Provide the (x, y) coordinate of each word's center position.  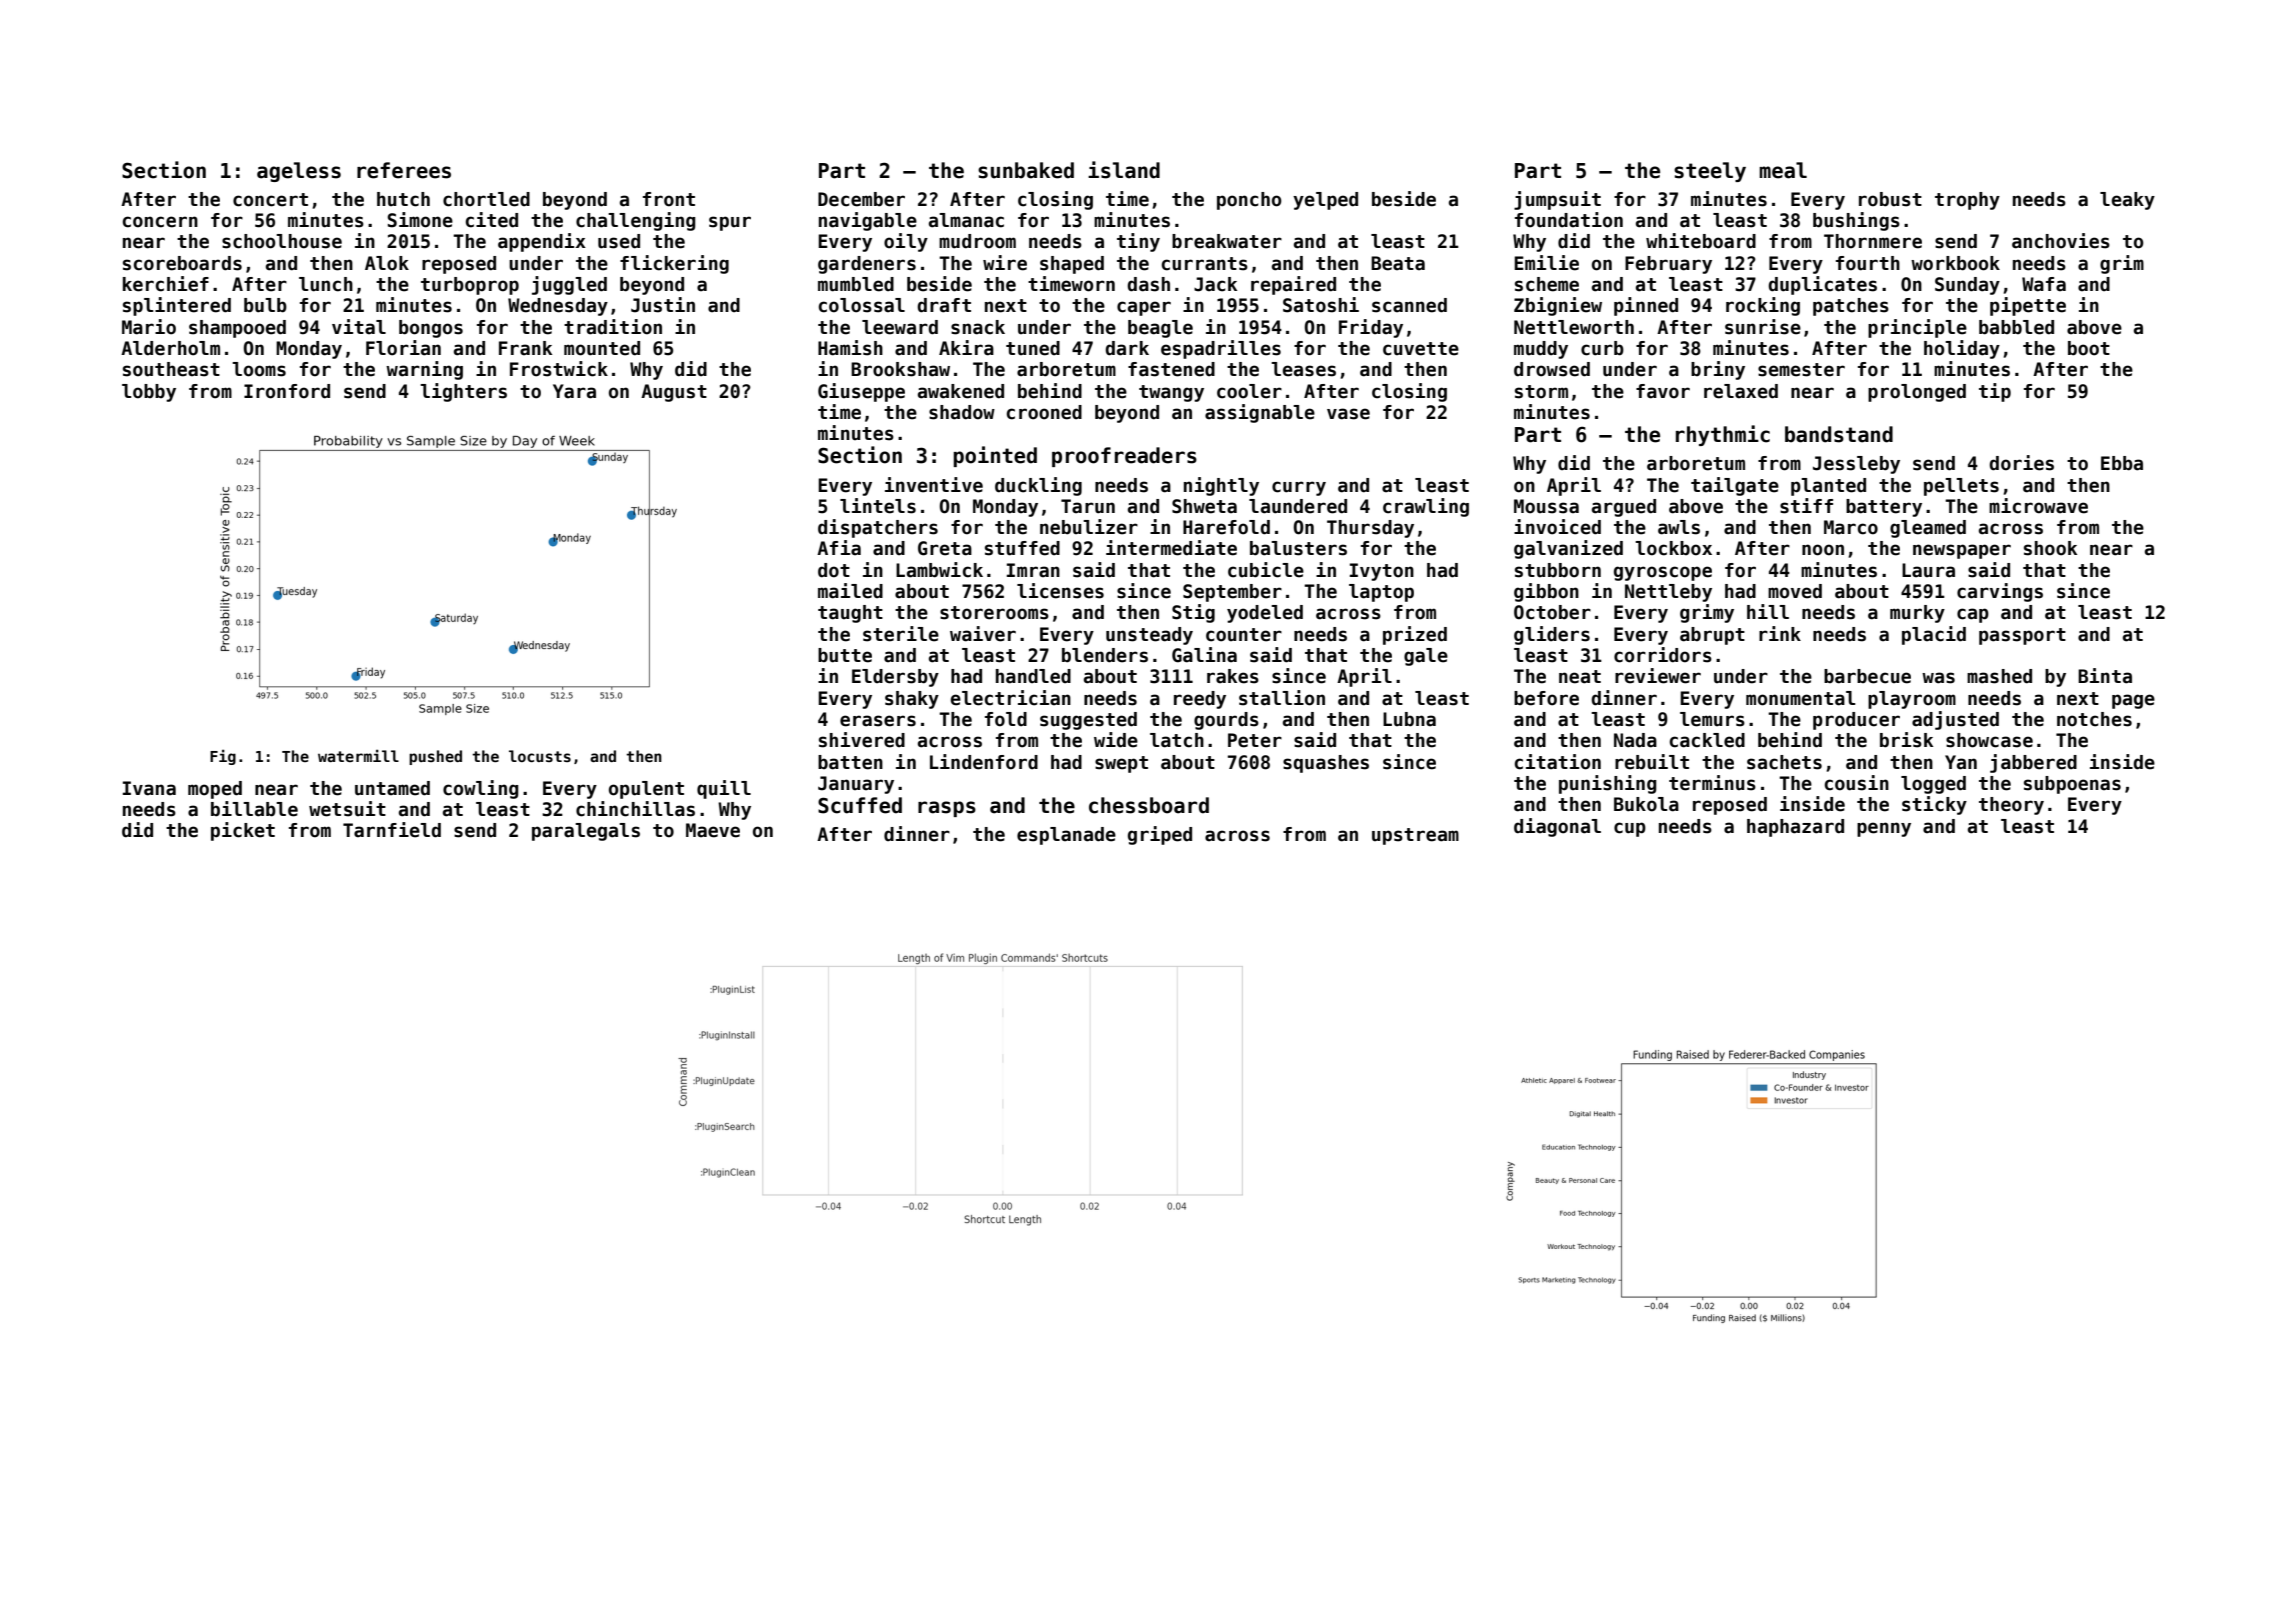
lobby (149, 393)
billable (254, 809)
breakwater (1227, 241)
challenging (636, 221)
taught (850, 614)
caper (1144, 308)
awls (1679, 527)
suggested (1088, 721)
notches (2094, 719)
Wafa (2044, 284)
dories (2021, 463)
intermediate (1171, 548)
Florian (403, 348)
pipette (2028, 306)
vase (1348, 414)
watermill (358, 755)
